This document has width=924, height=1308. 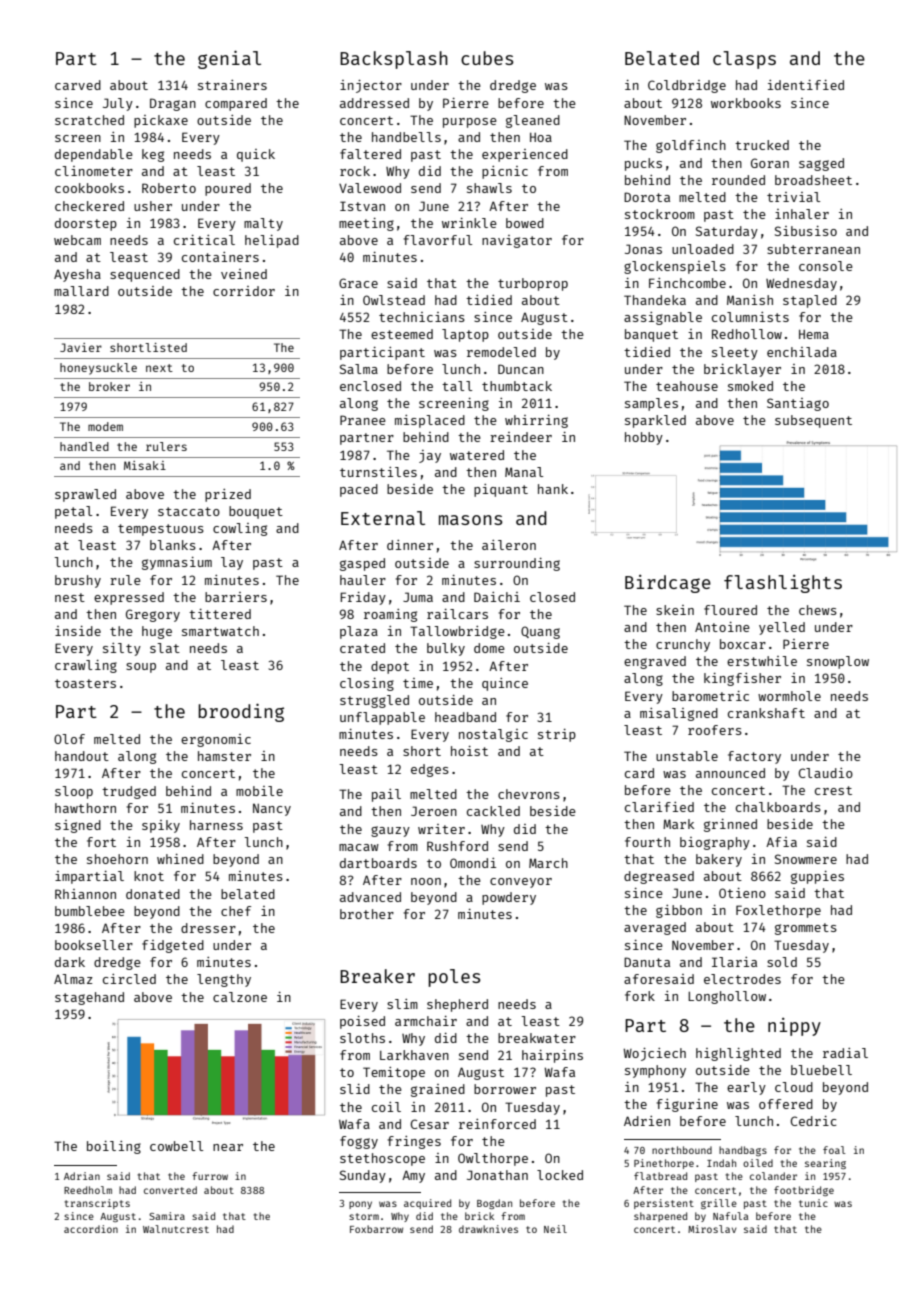 What do you see at coordinates (783, 584) in the document?
I see `flashlights` at bounding box center [783, 584].
